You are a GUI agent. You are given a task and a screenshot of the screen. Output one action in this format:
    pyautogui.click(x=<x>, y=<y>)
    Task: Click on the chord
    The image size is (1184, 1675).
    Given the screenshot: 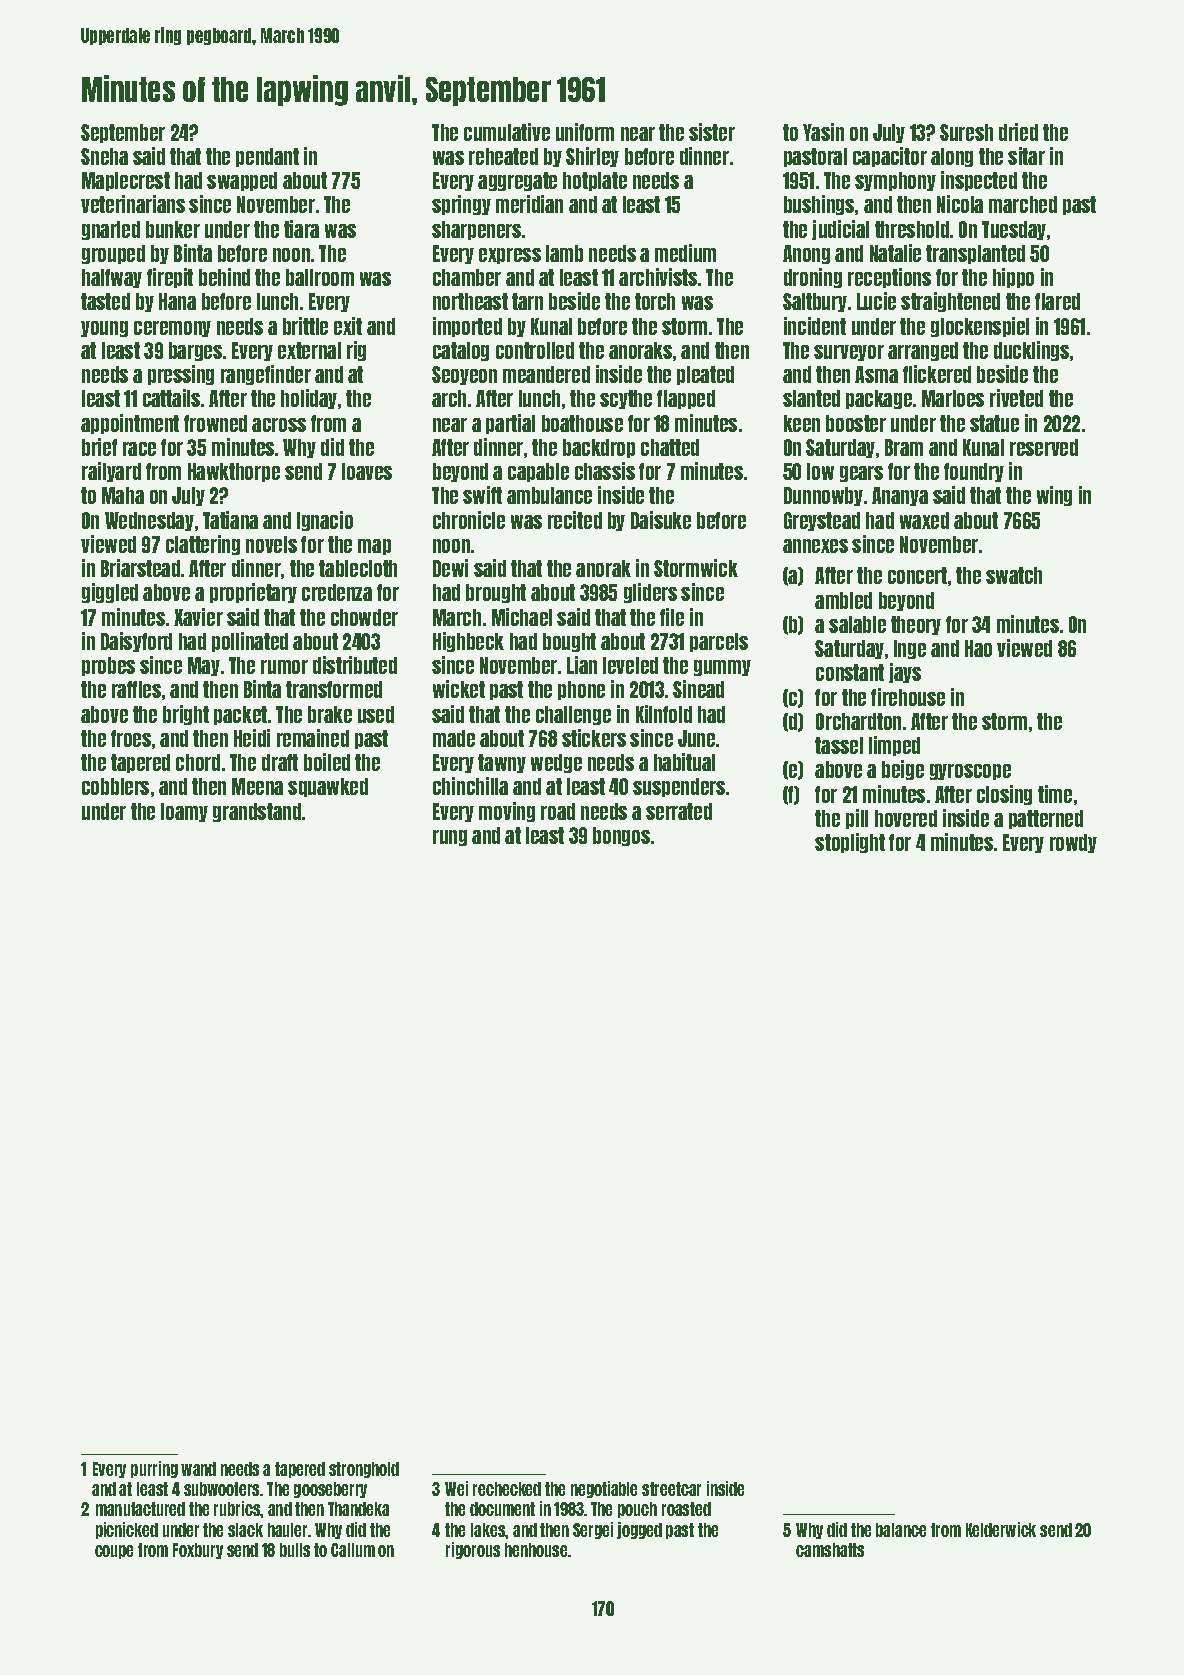 What is the action you would take?
    pyautogui.click(x=198, y=762)
